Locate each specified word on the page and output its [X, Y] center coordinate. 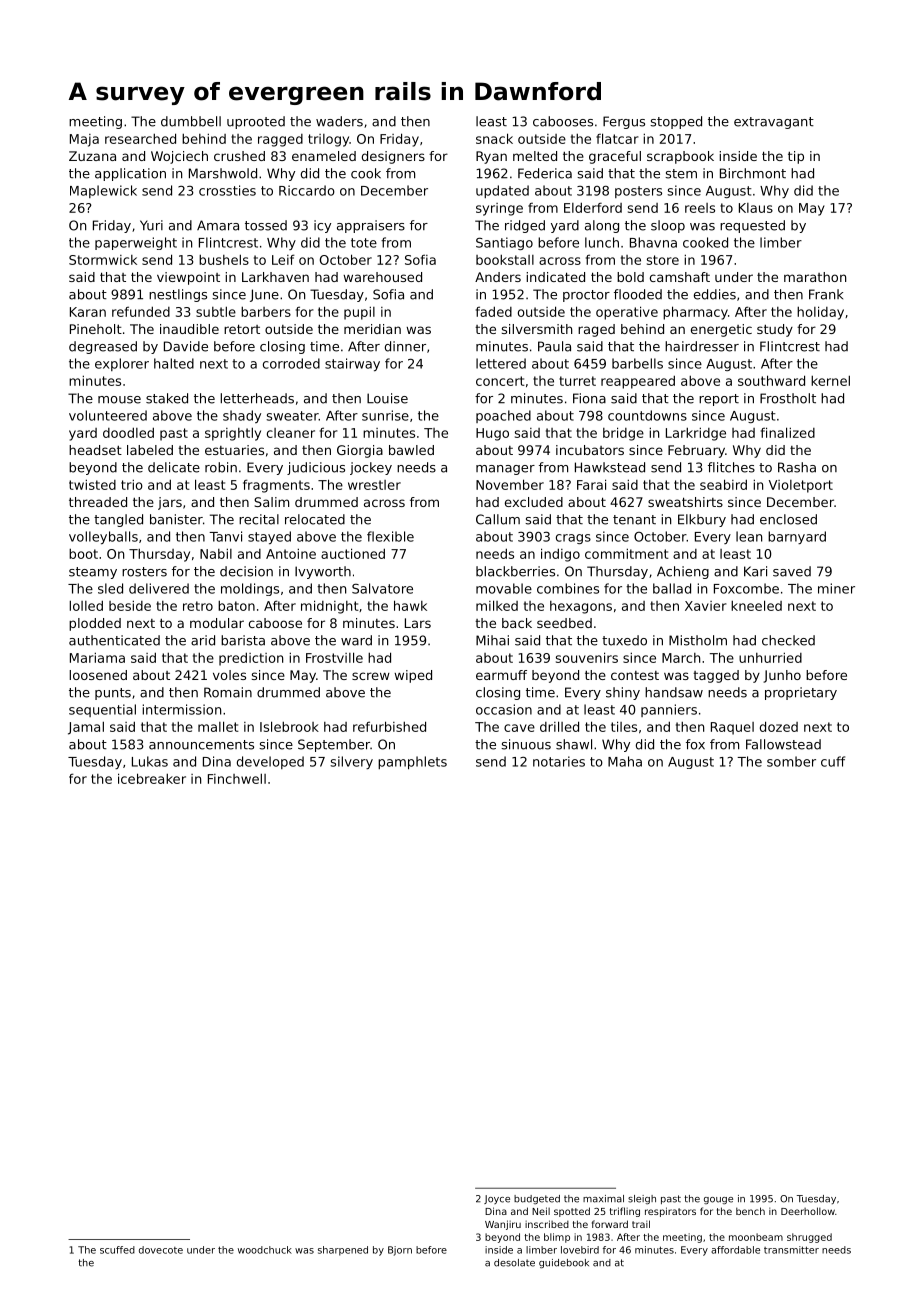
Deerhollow [808, 1211]
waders [339, 121]
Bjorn [400, 1251]
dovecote [161, 1250]
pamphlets [412, 763]
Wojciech [179, 157]
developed [270, 762]
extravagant [774, 123]
